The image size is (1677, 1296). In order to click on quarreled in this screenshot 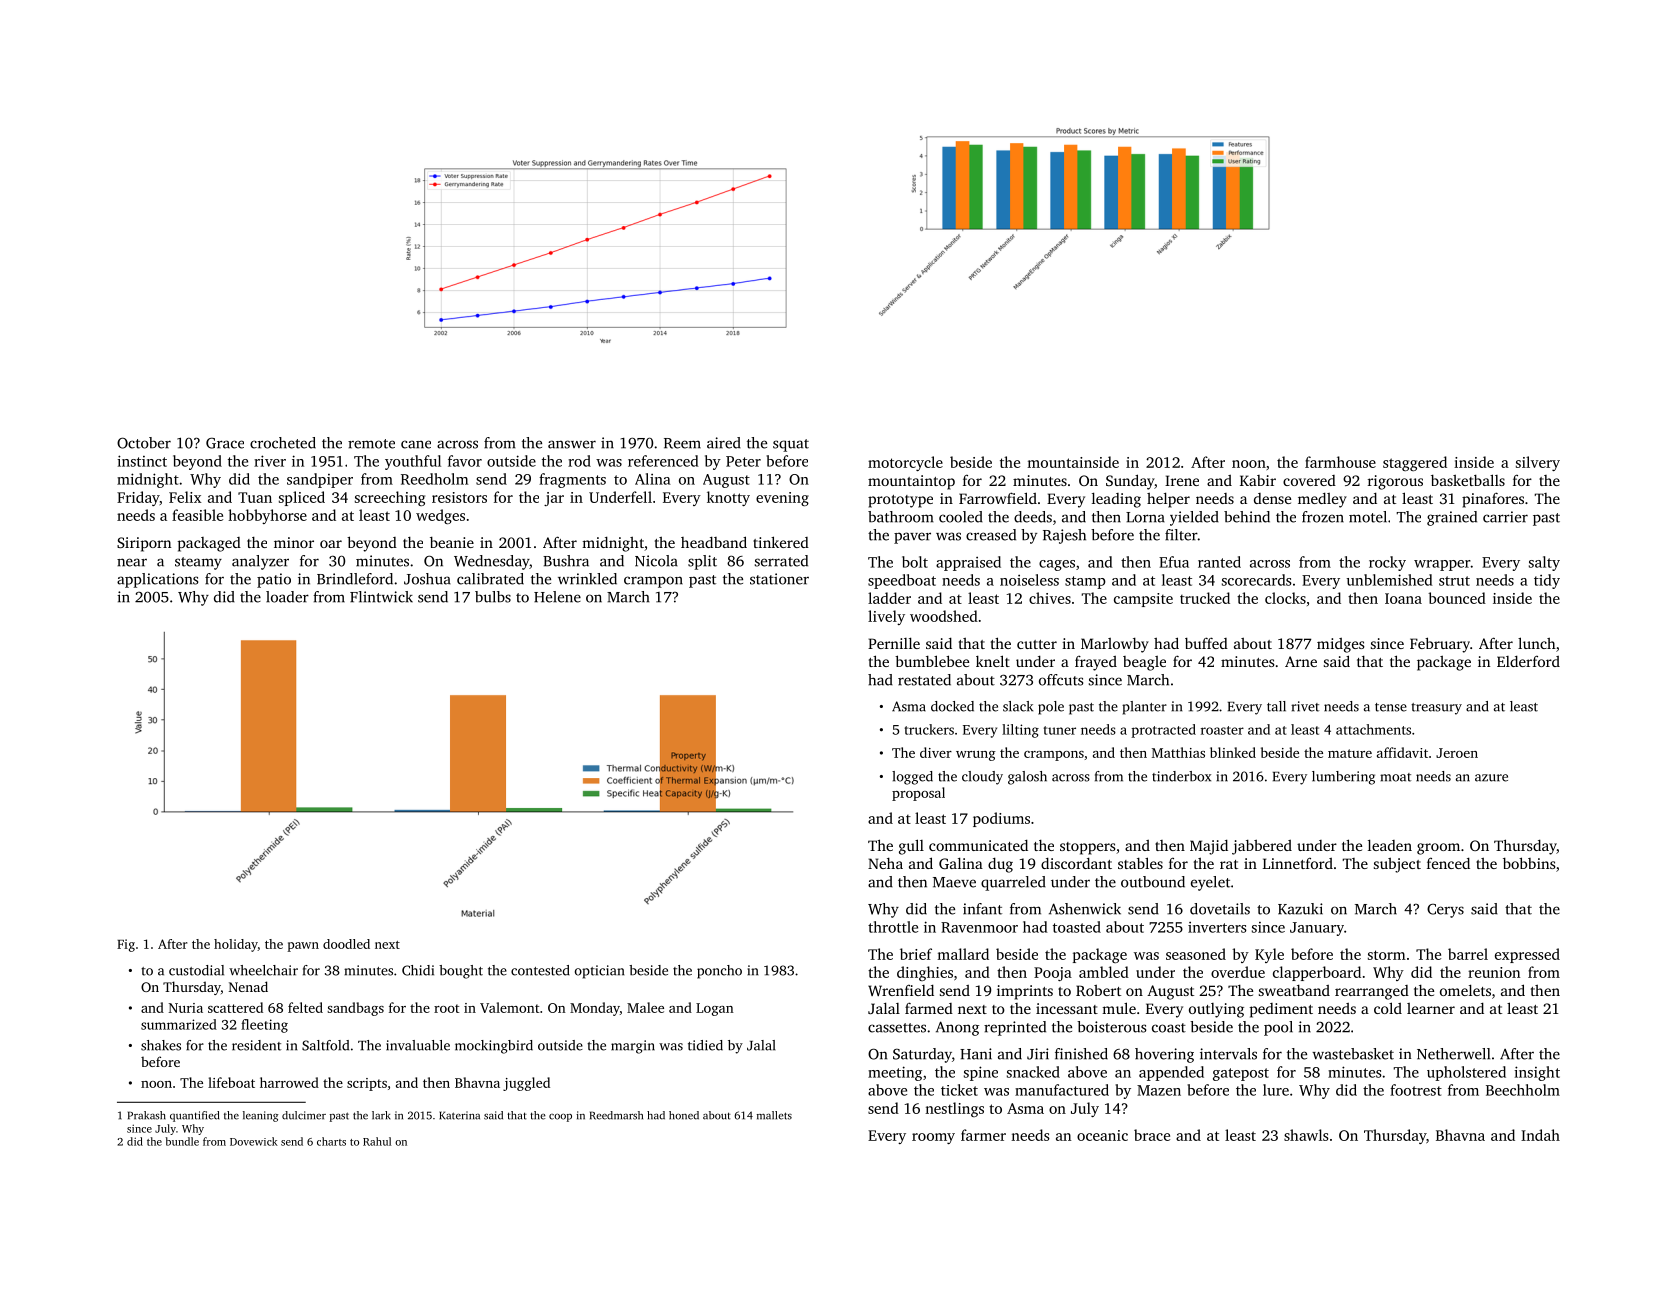, I will do `click(1013, 883)`.
